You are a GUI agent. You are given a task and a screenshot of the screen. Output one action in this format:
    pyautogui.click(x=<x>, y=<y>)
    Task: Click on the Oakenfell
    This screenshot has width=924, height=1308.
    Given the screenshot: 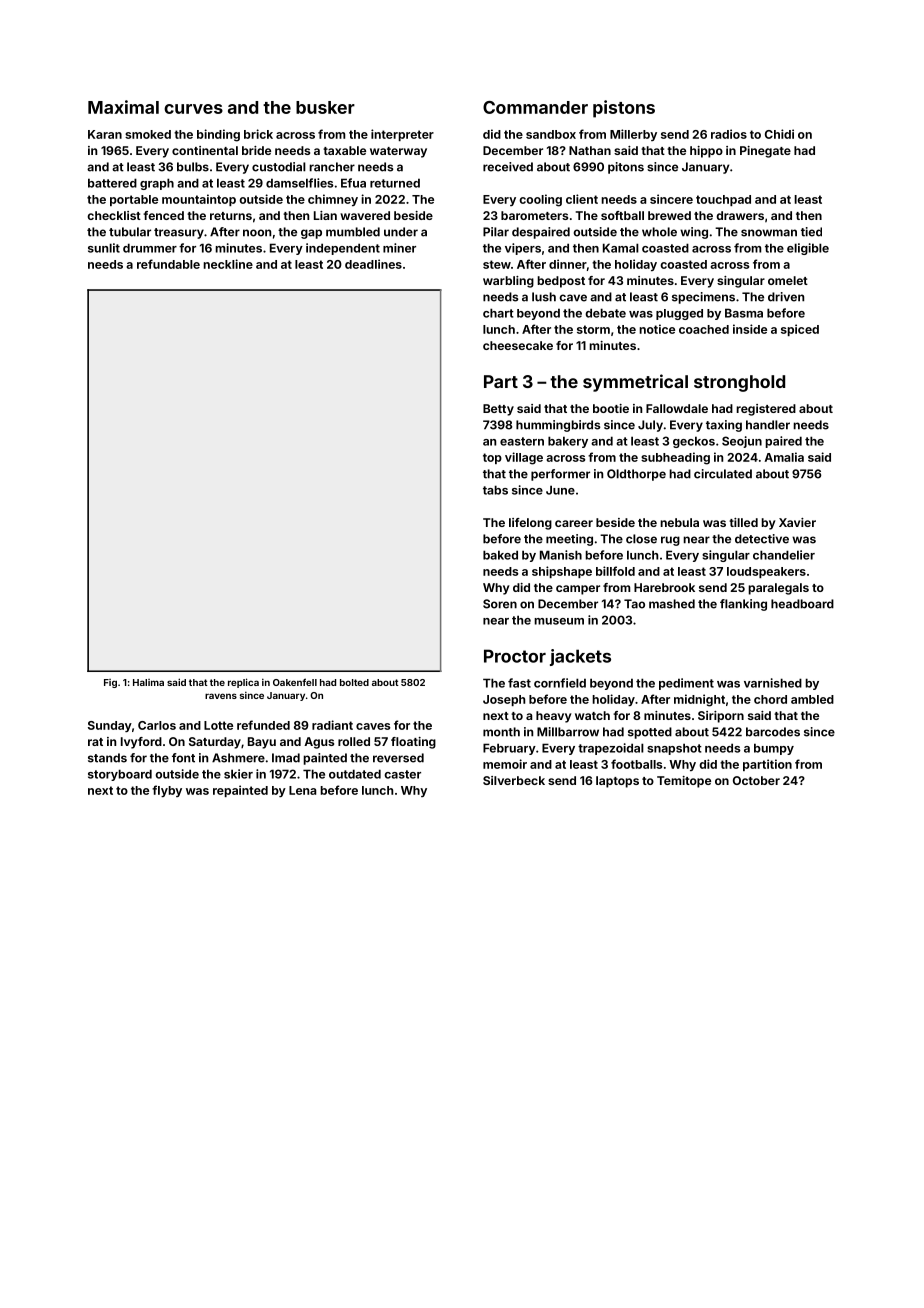 What is the action you would take?
    pyautogui.click(x=295, y=682)
